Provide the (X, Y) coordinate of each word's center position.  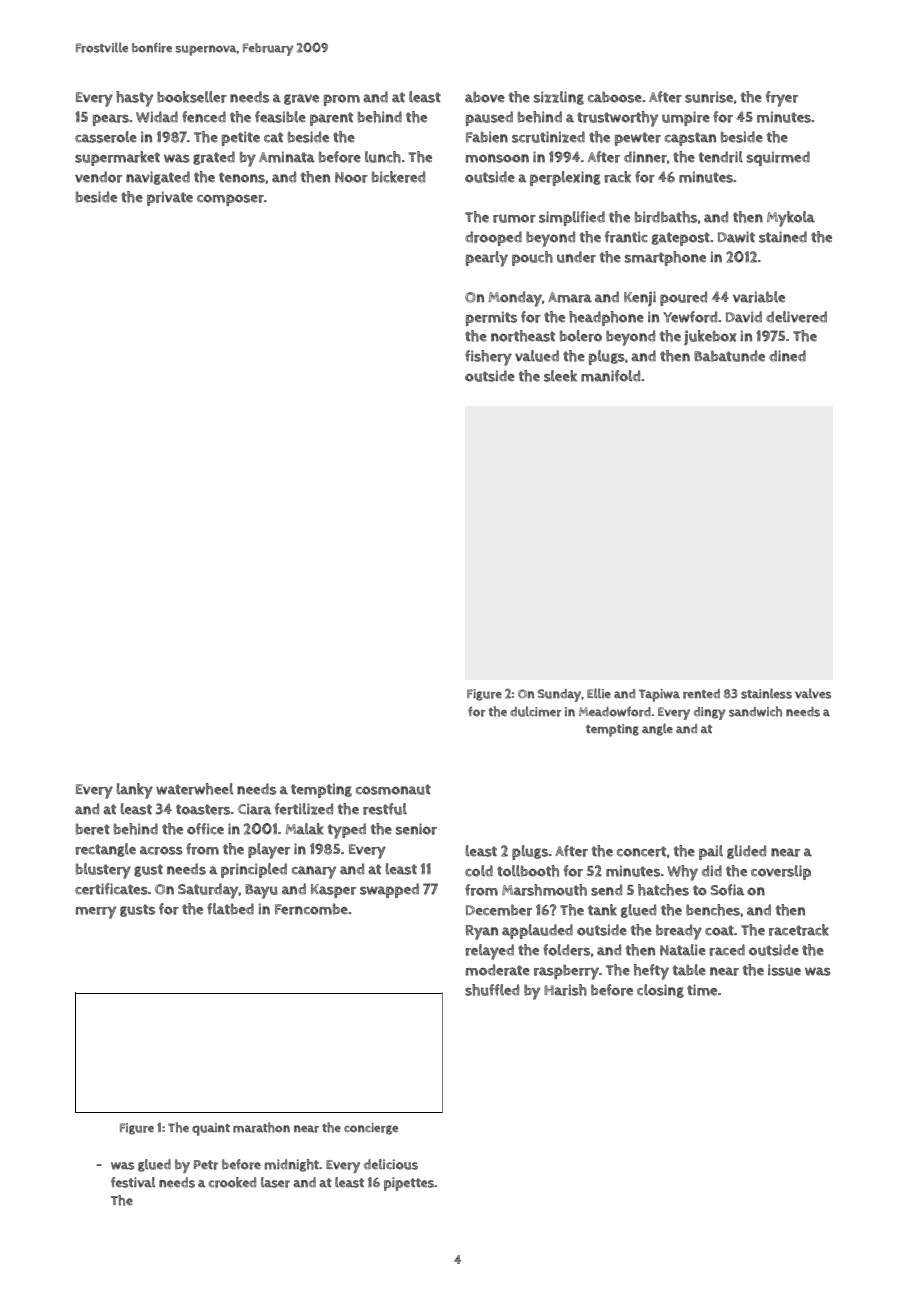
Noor (351, 177)
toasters (203, 809)
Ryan (482, 932)
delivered (796, 317)
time (702, 990)
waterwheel (194, 789)
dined (787, 356)
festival (133, 1182)
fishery (488, 358)
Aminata (287, 157)
